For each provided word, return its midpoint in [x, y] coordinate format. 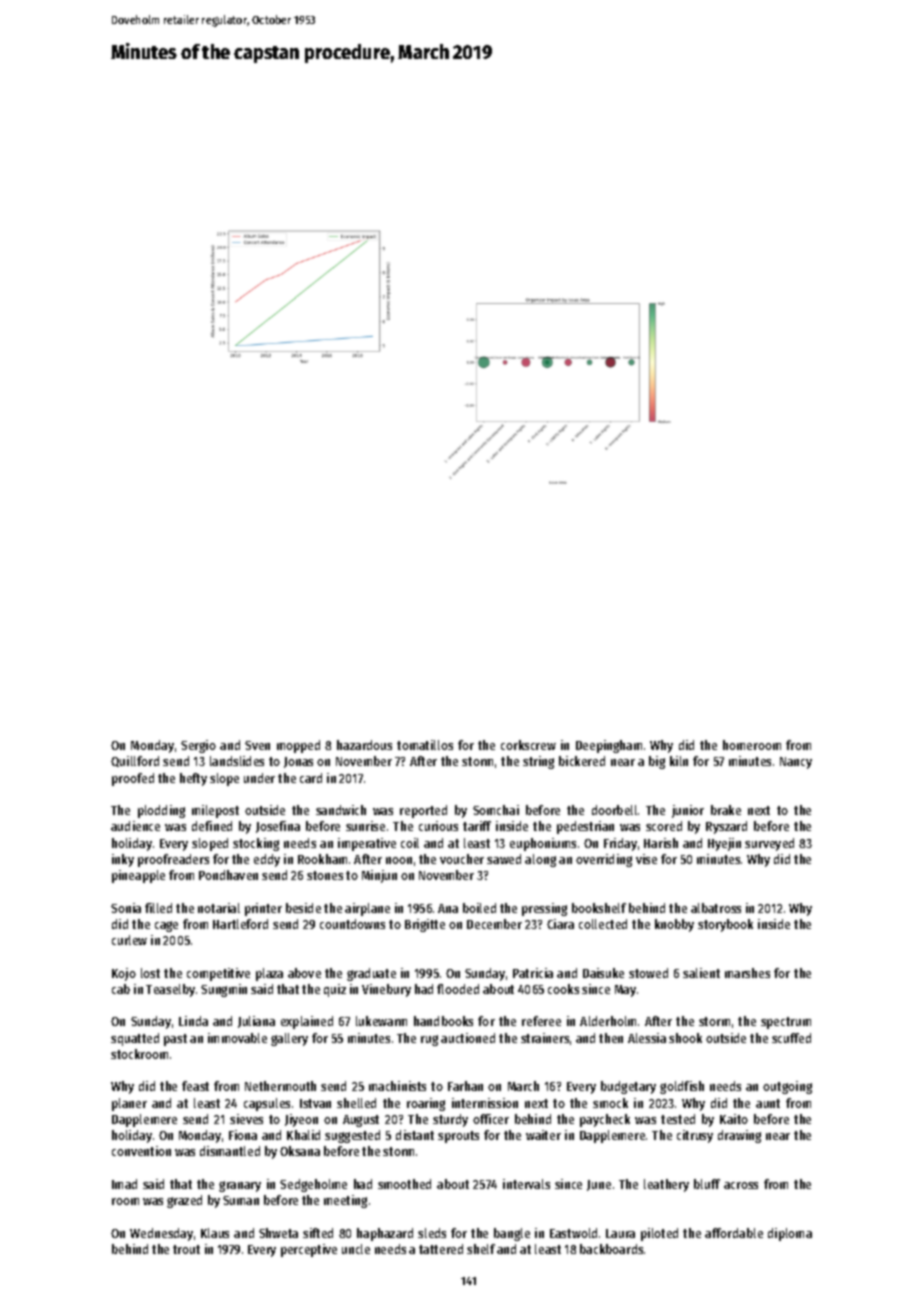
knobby [674, 925]
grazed [184, 1201]
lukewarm [381, 1021]
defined [212, 826]
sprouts [458, 1137]
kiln [679, 761]
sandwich [341, 810]
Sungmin [224, 990]
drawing [739, 1136]
